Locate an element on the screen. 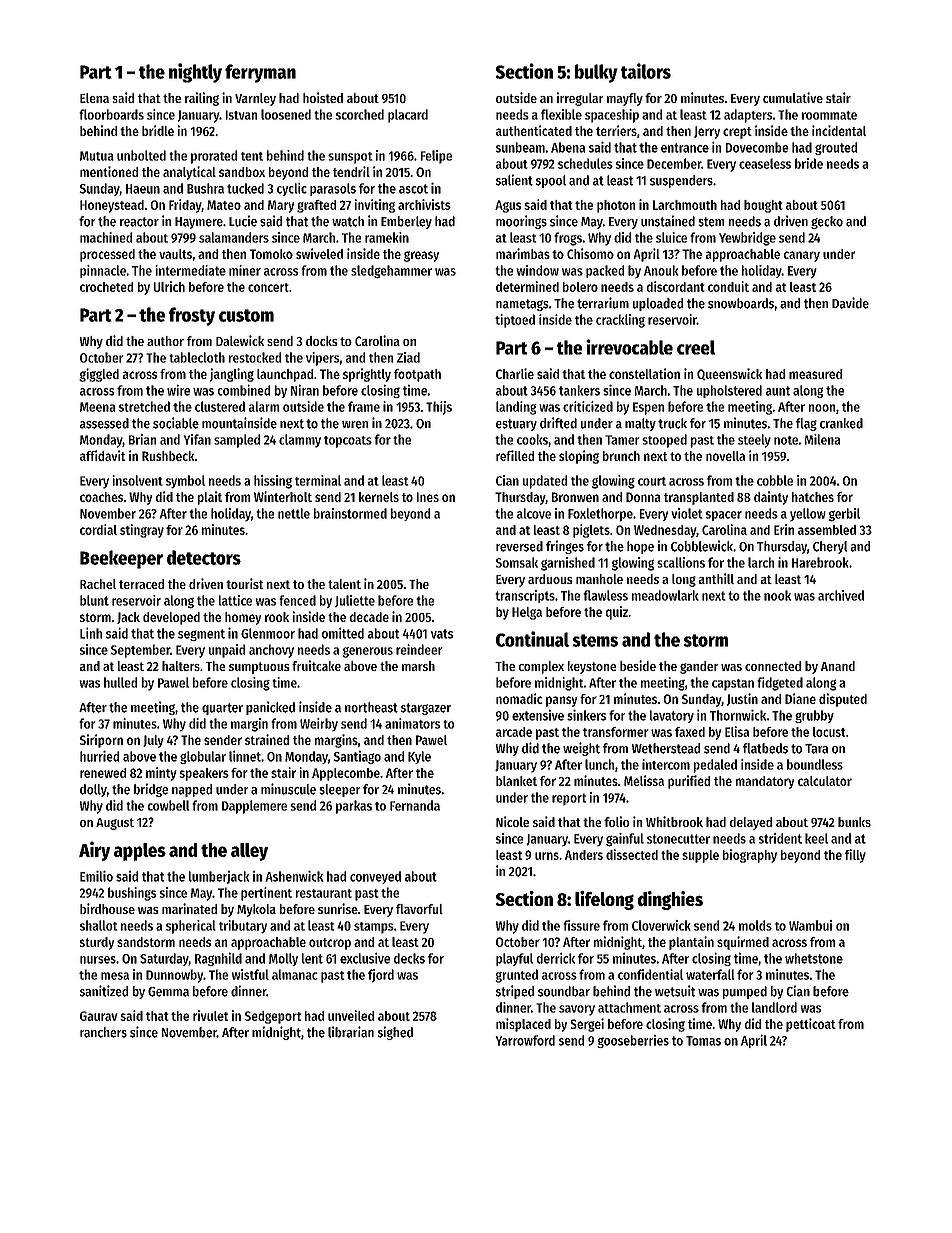 The width and height of the screenshot is (952, 1233). cranked is located at coordinates (841, 423).
